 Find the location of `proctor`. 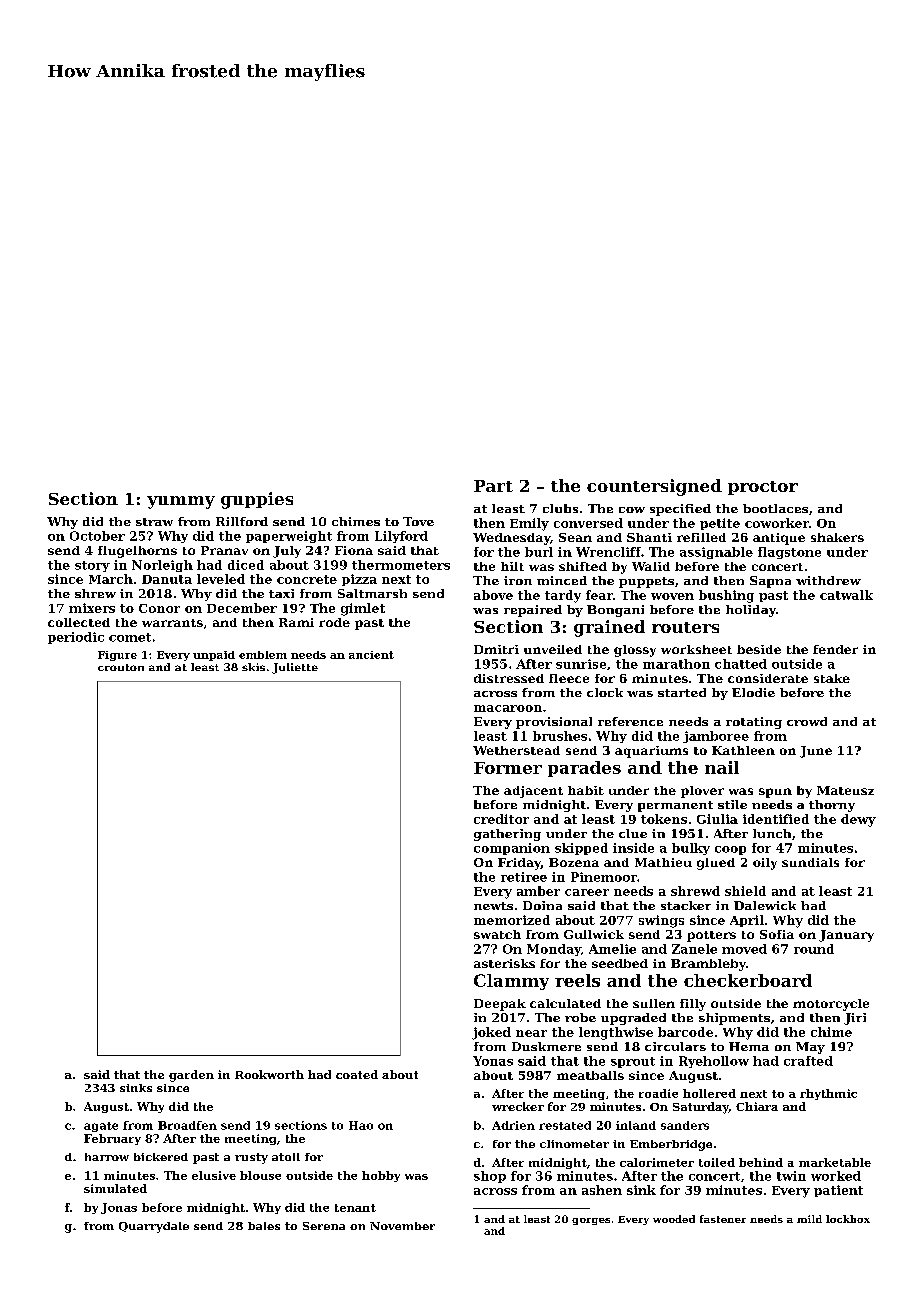

proctor is located at coordinates (763, 488).
